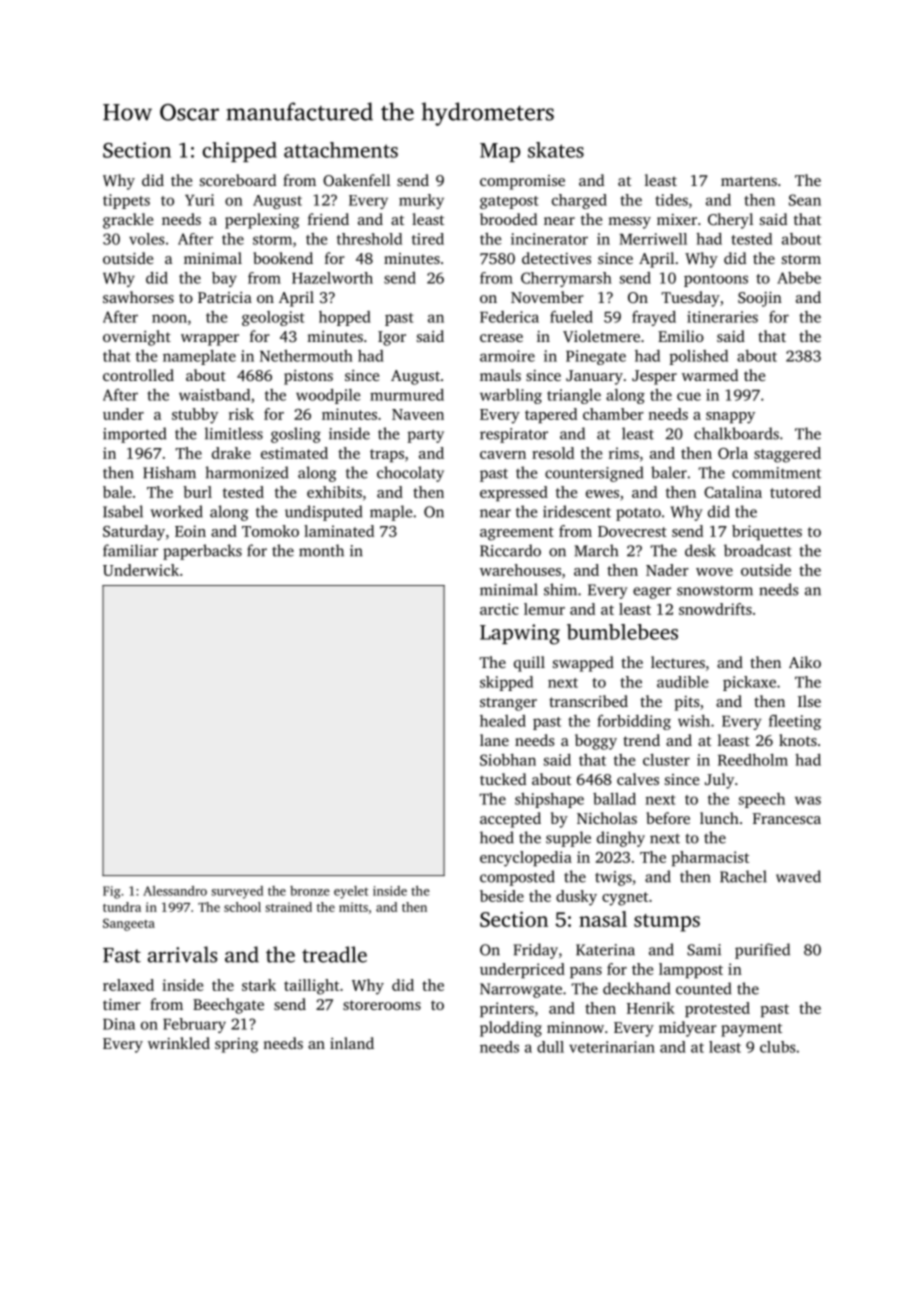  I want to click on familiar, so click(130, 550).
